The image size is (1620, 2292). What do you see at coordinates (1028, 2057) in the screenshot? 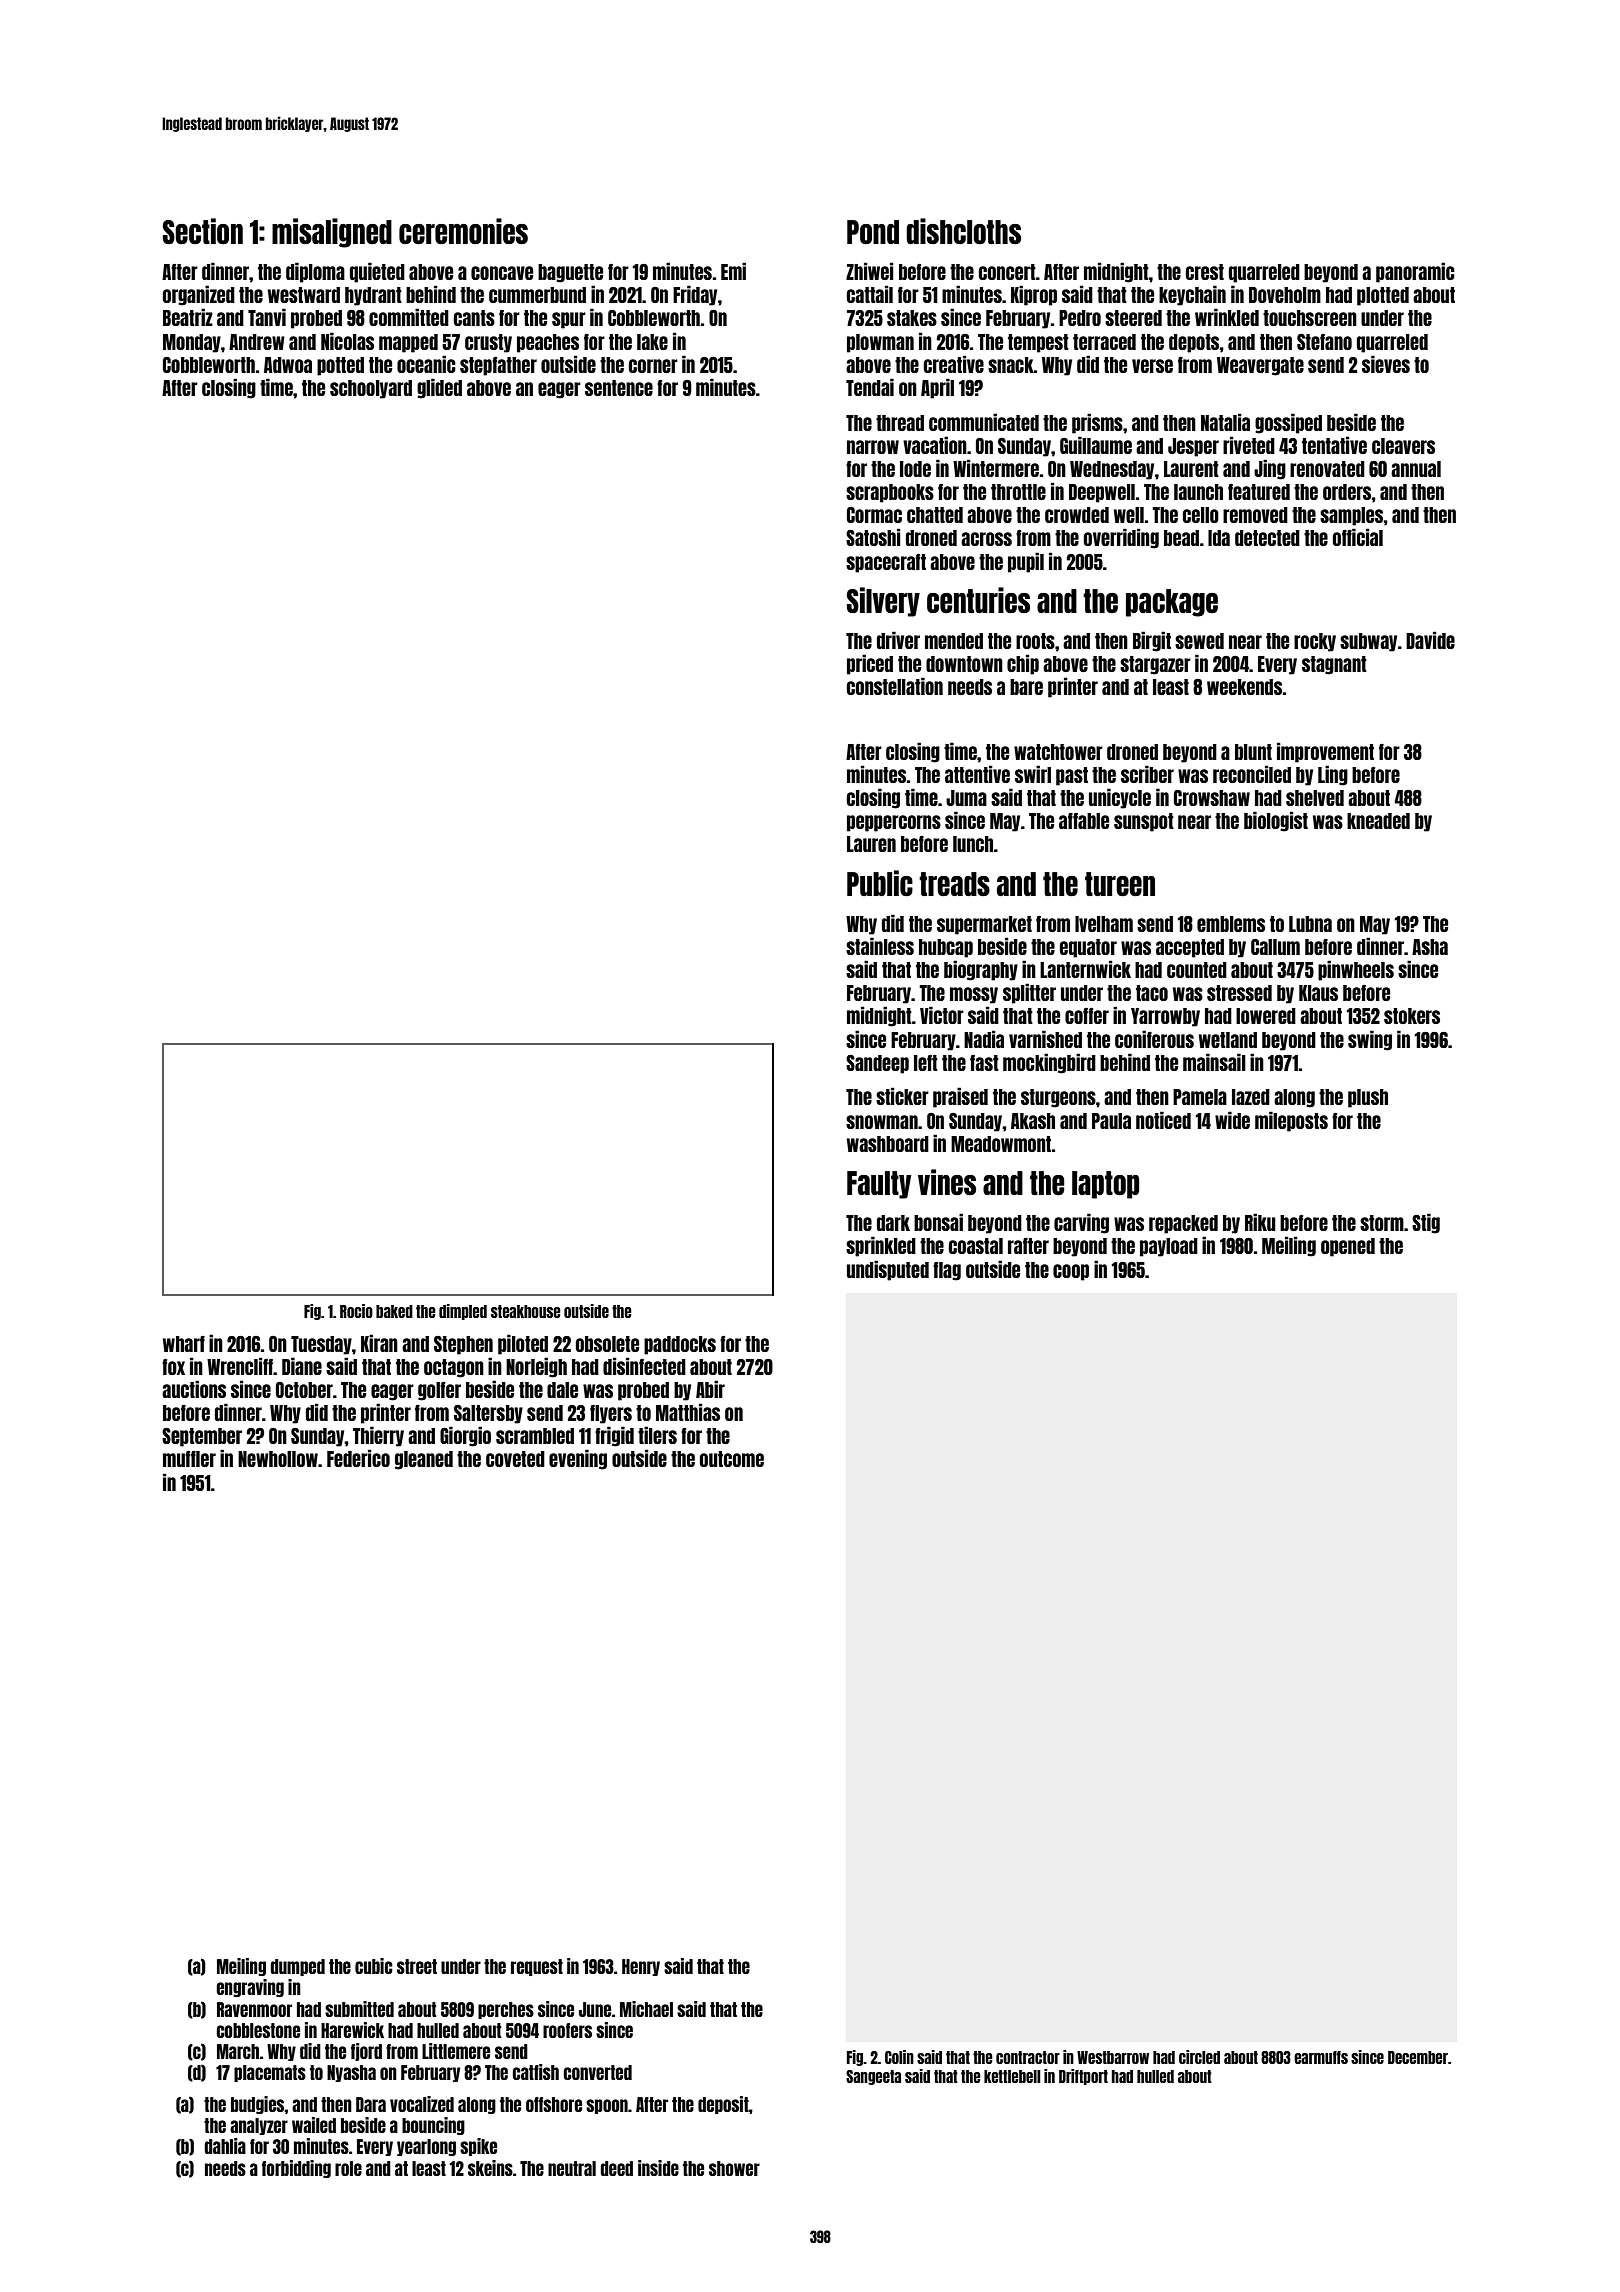
I see `contractor` at bounding box center [1028, 2057].
